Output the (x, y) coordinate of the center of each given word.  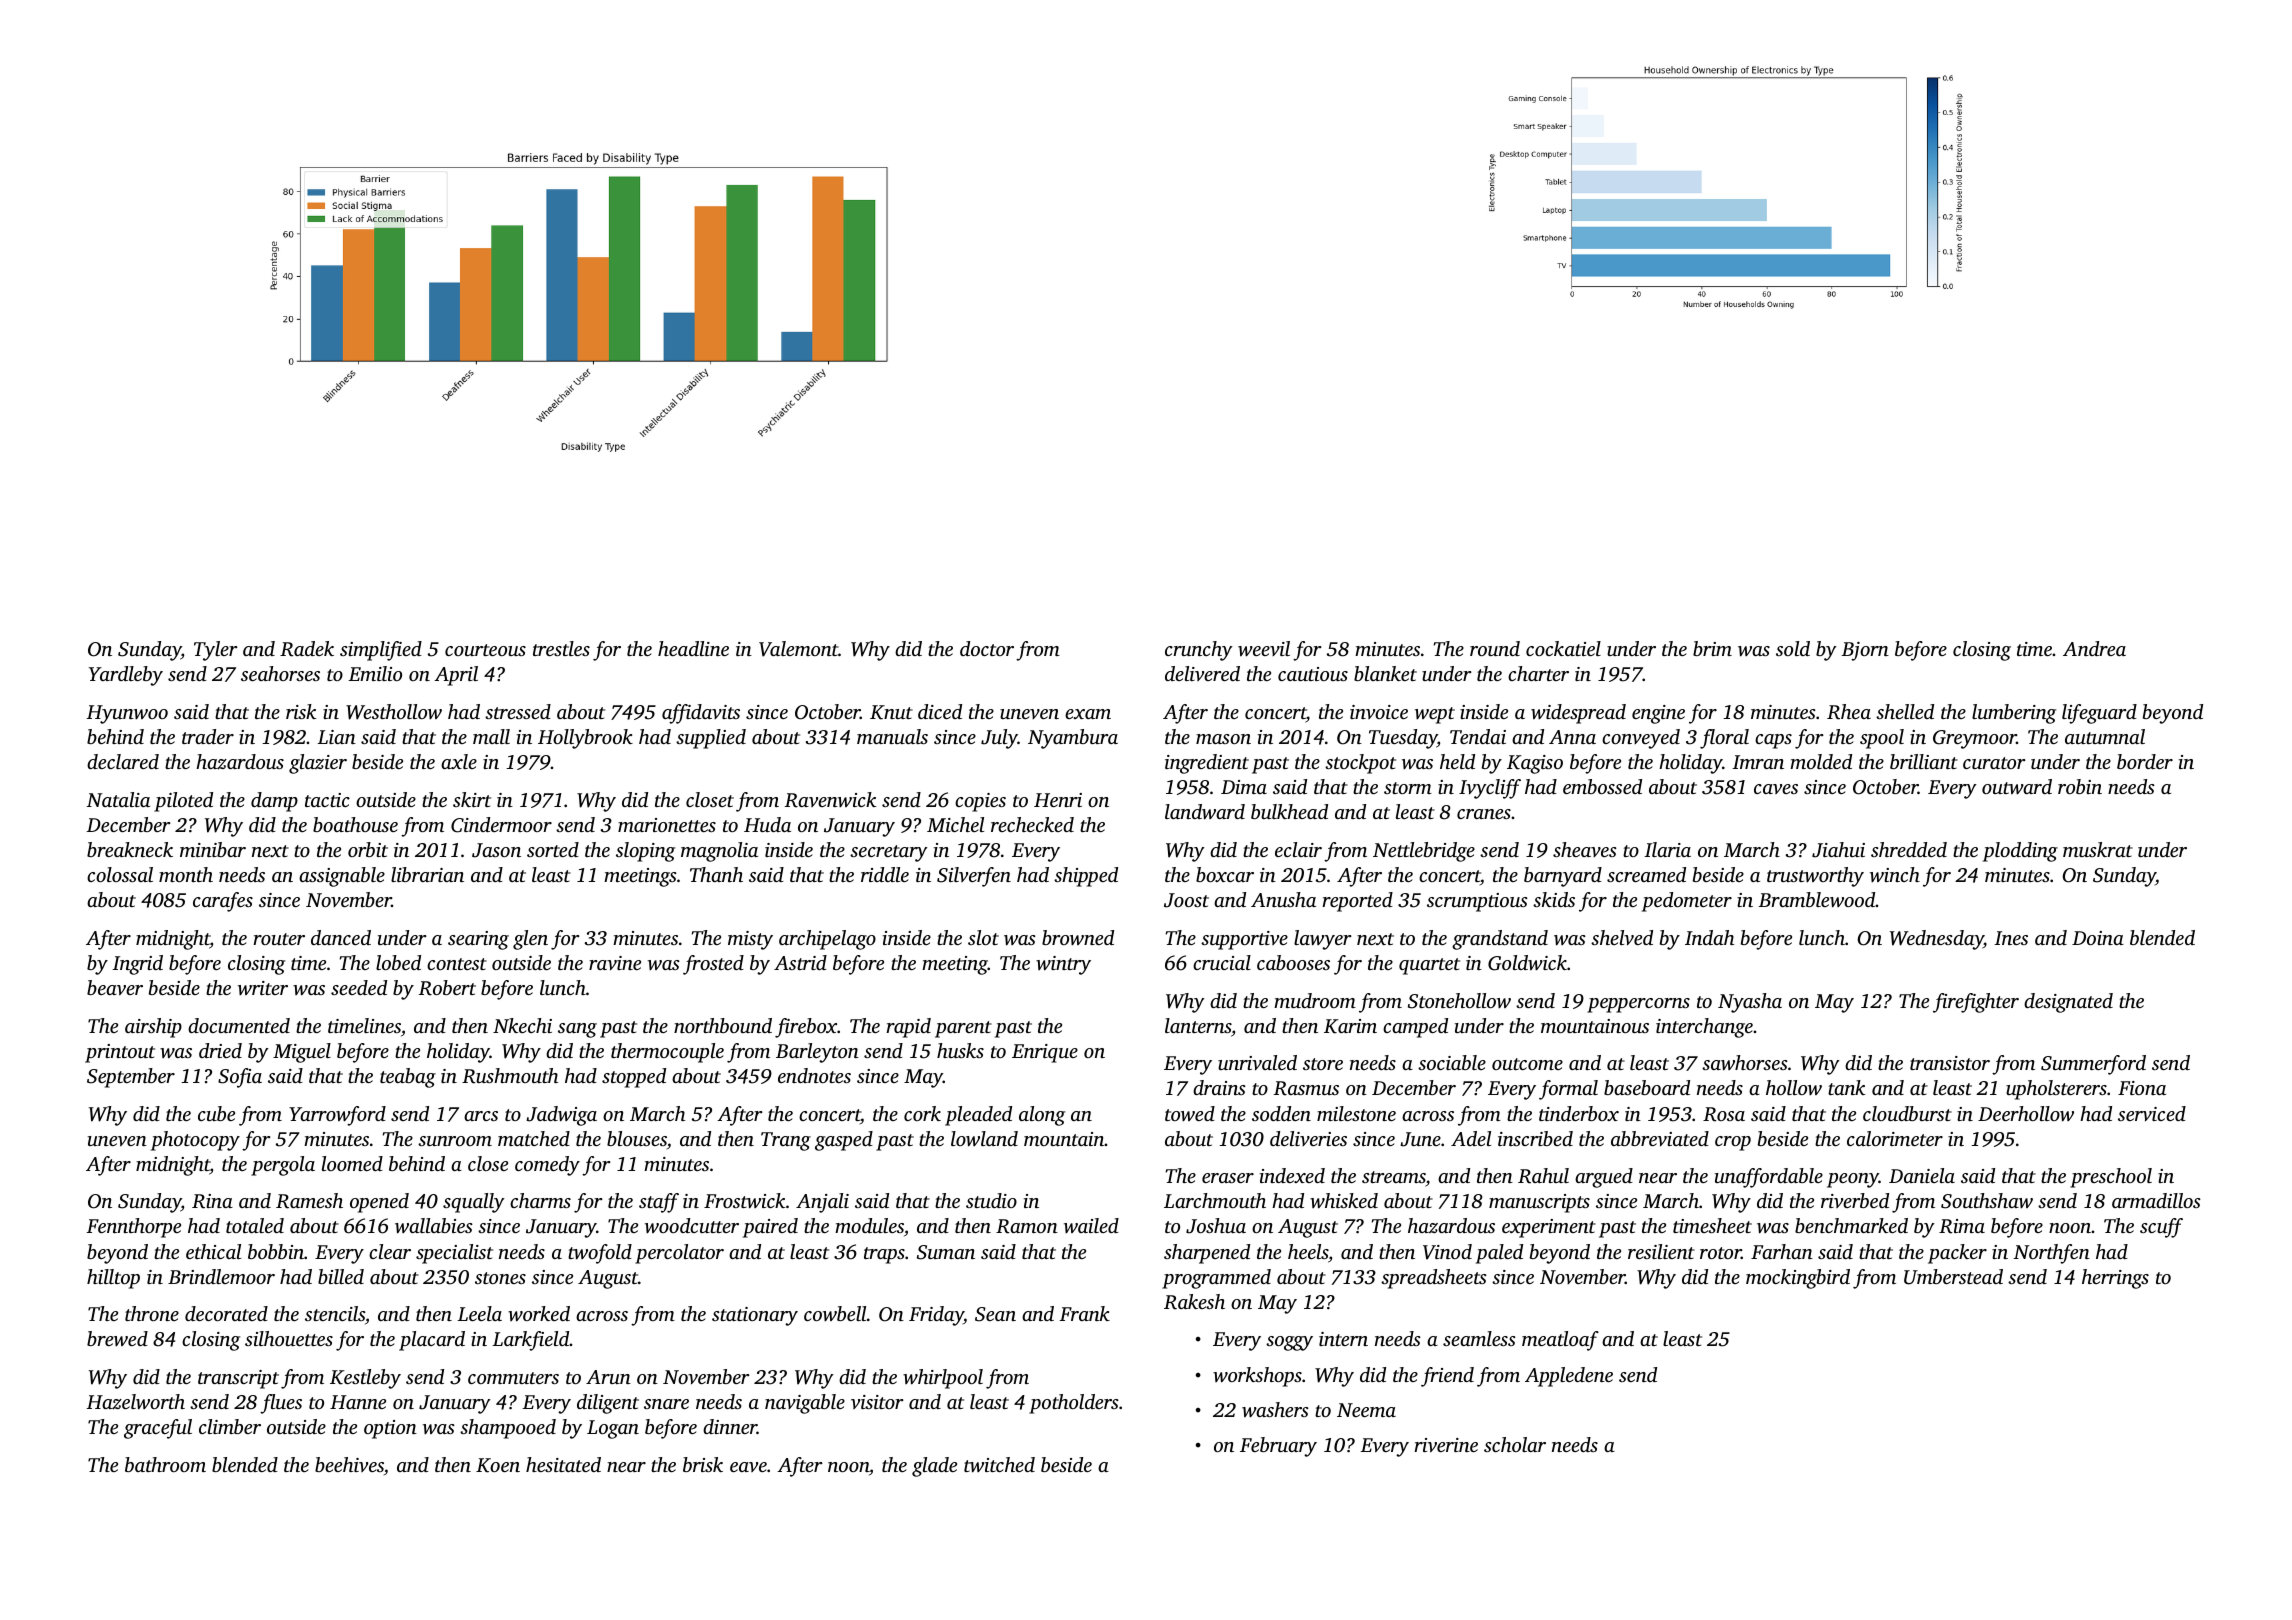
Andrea (2094, 648)
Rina (212, 1201)
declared (123, 761)
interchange (1704, 1028)
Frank (1084, 1313)
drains (1219, 1087)
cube (216, 1113)
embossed (1602, 786)
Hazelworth (135, 1402)
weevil (1264, 648)
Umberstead (1953, 1277)
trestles (561, 648)
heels (1308, 1251)
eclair (1298, 849)
